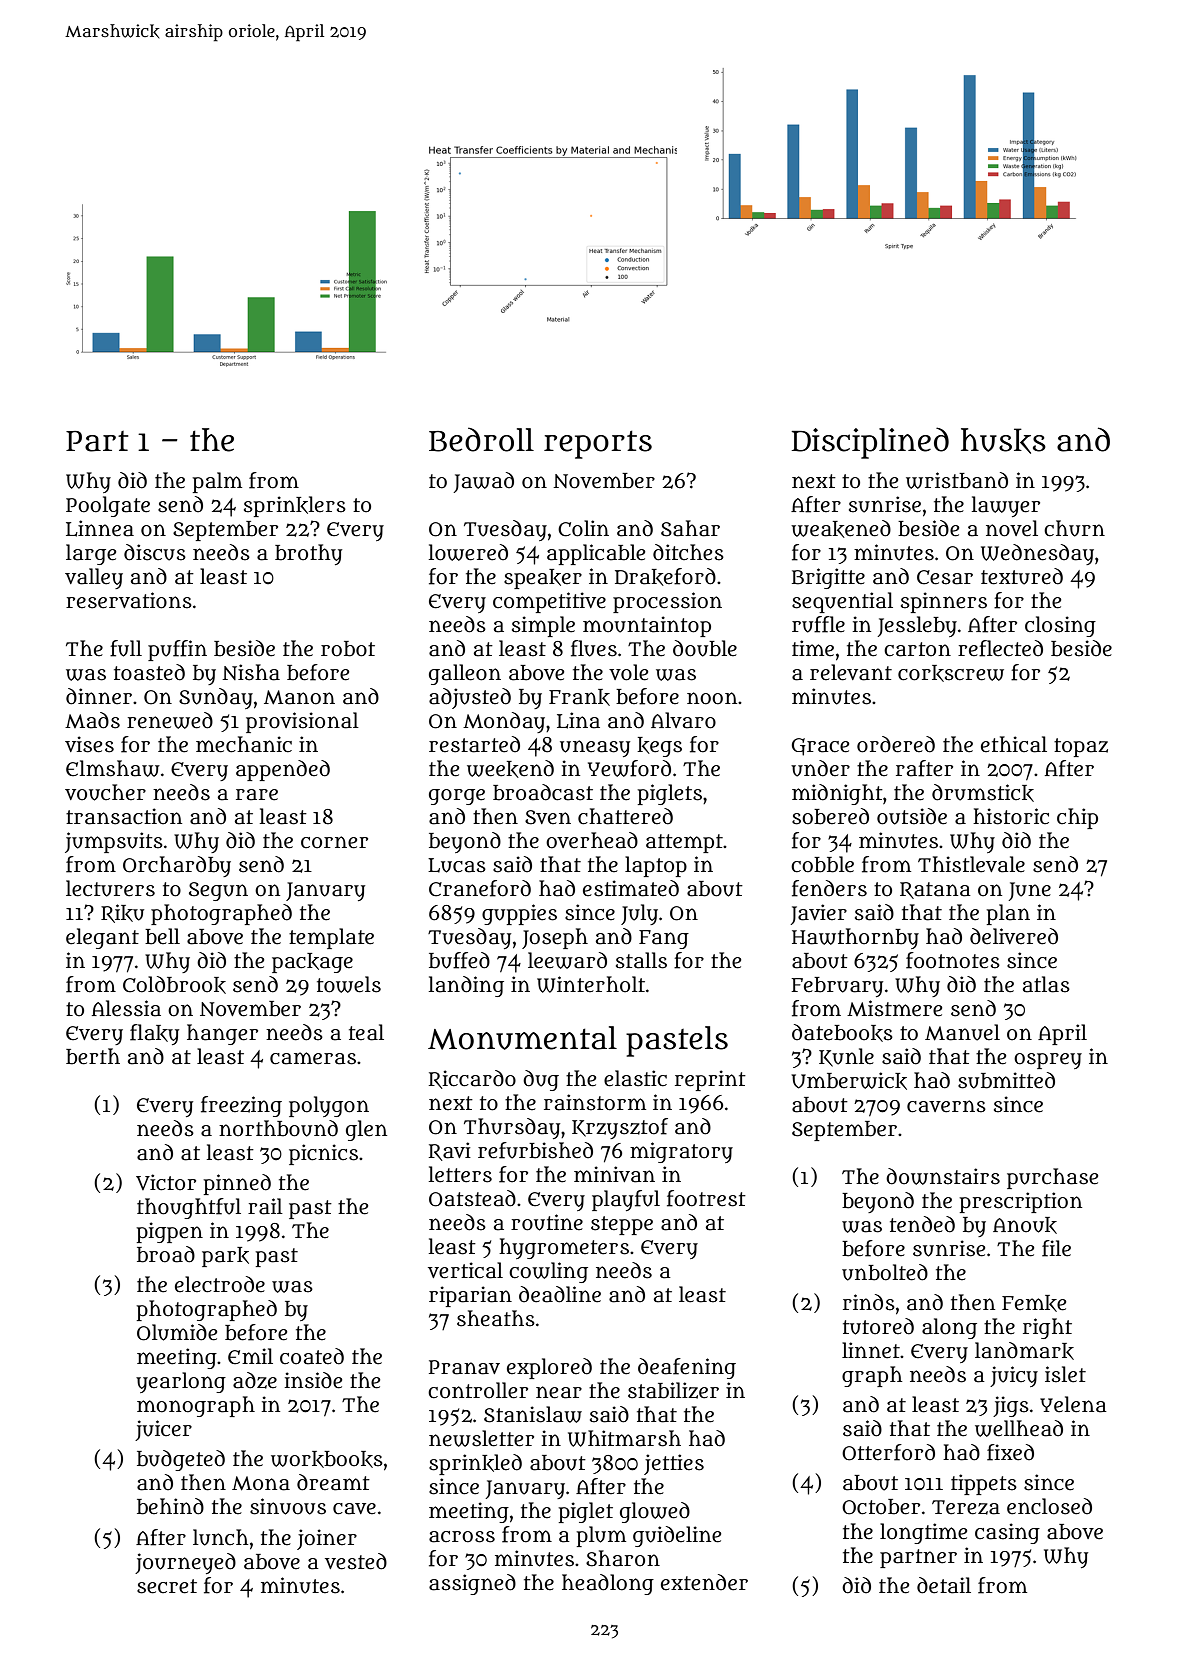  What do you see at coordinates (163, 1430) in the image?
I see `juicer` at bounding box center [163, 1430].
